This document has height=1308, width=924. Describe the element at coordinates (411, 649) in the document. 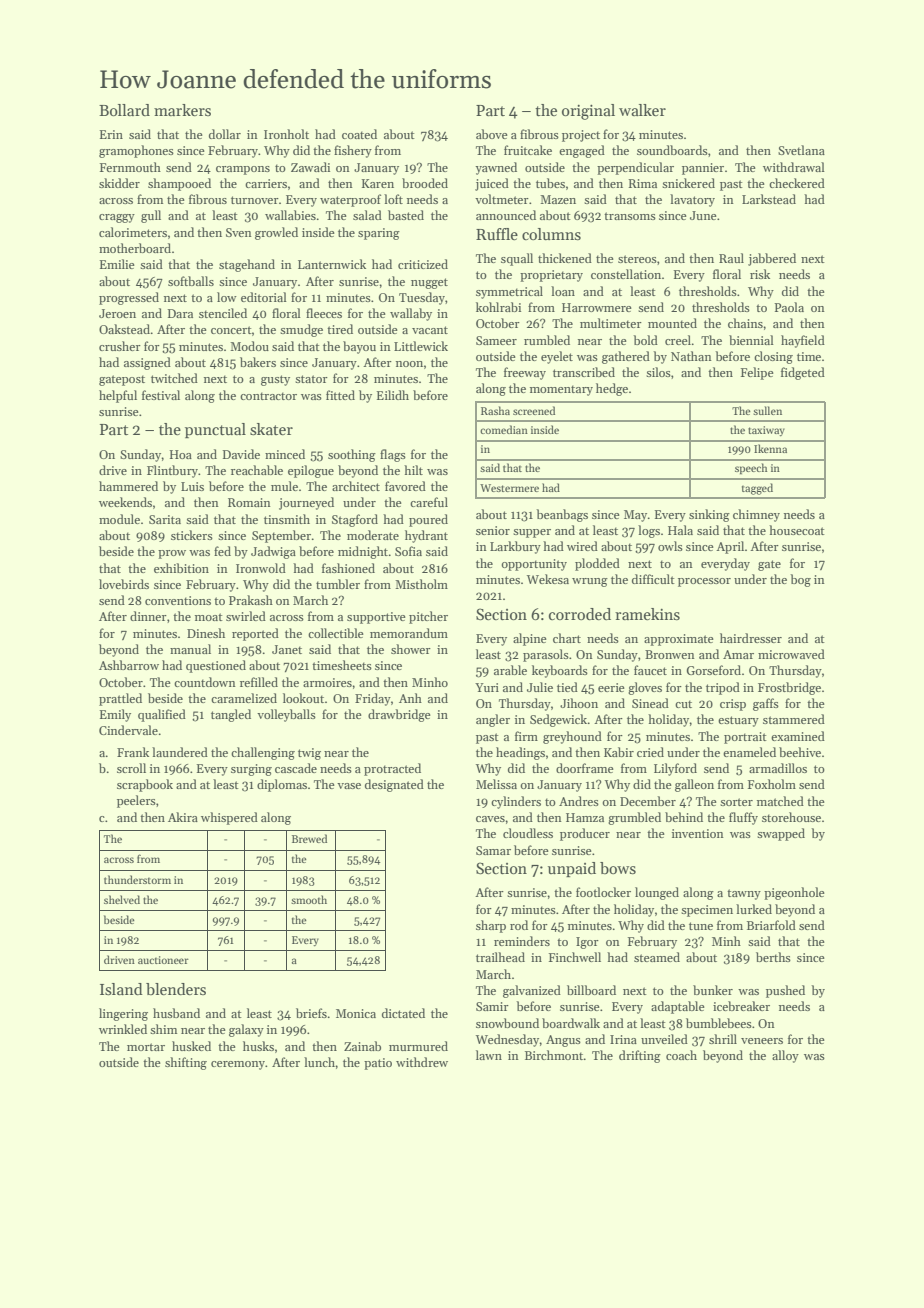

I see `shower` at that location.
